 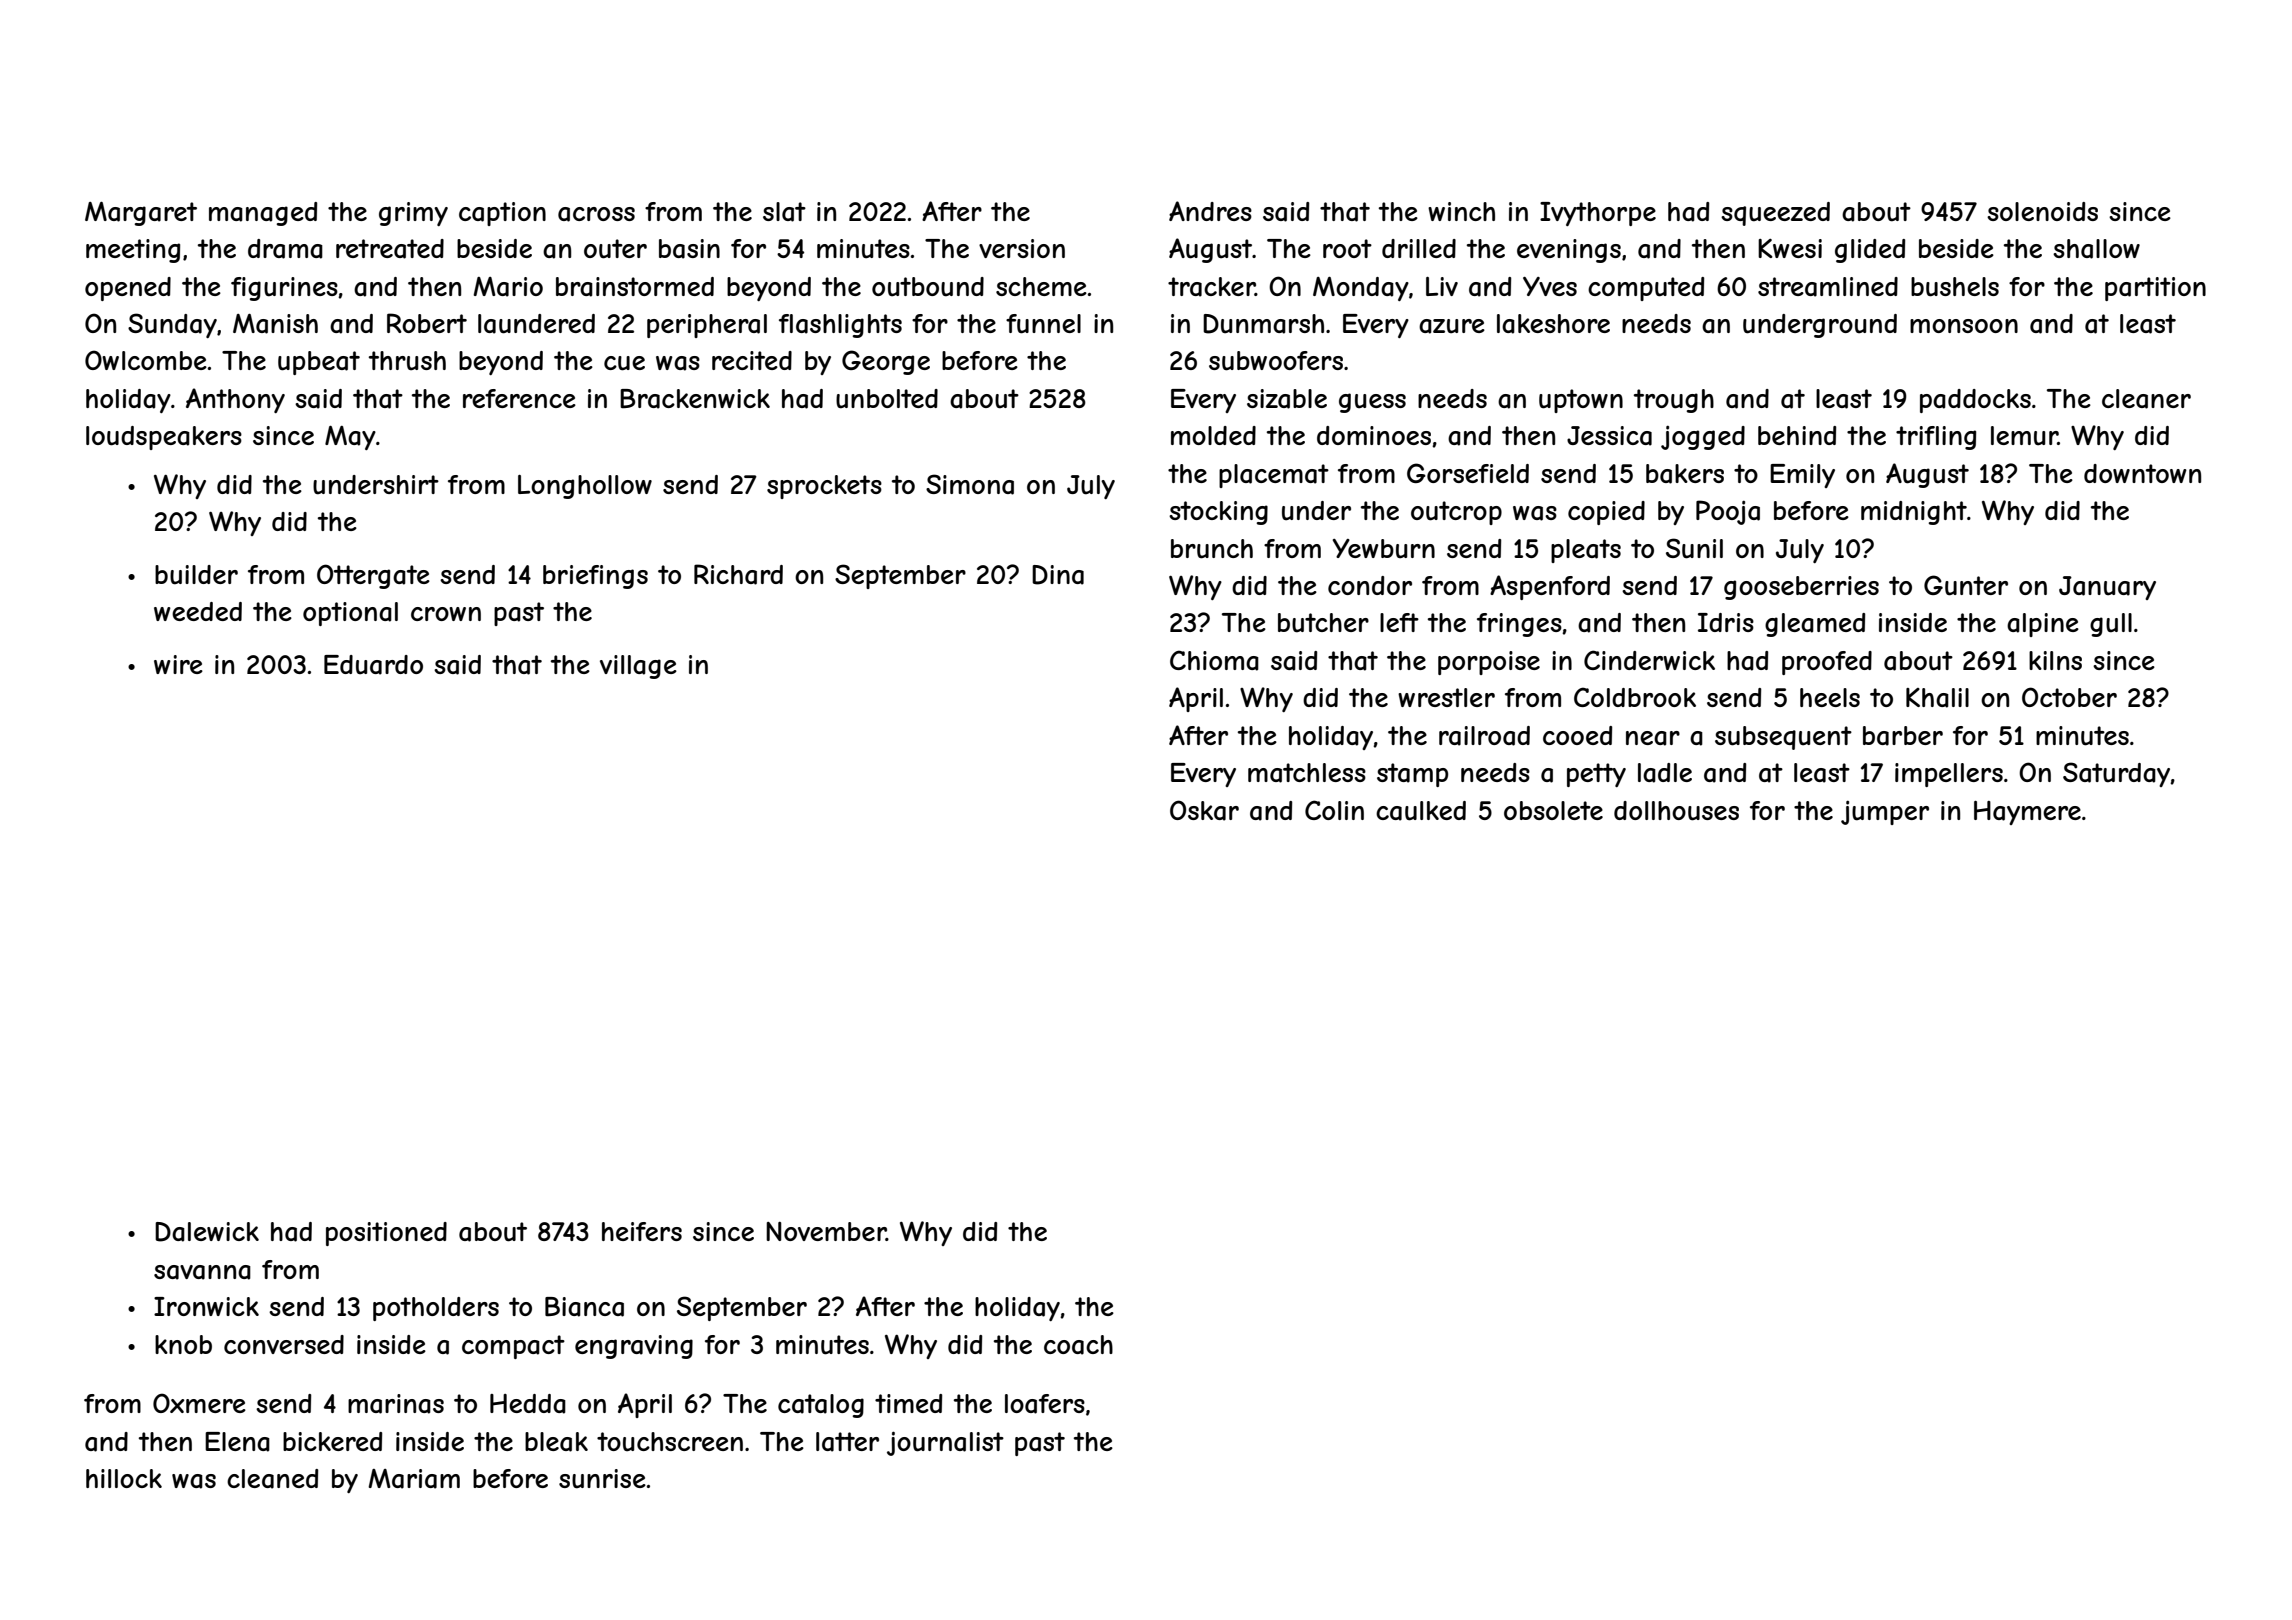 What do you see at coordinates (2042, 211) in the screenshot?
I see `solenoids` at bounding box center [2042, 211].
